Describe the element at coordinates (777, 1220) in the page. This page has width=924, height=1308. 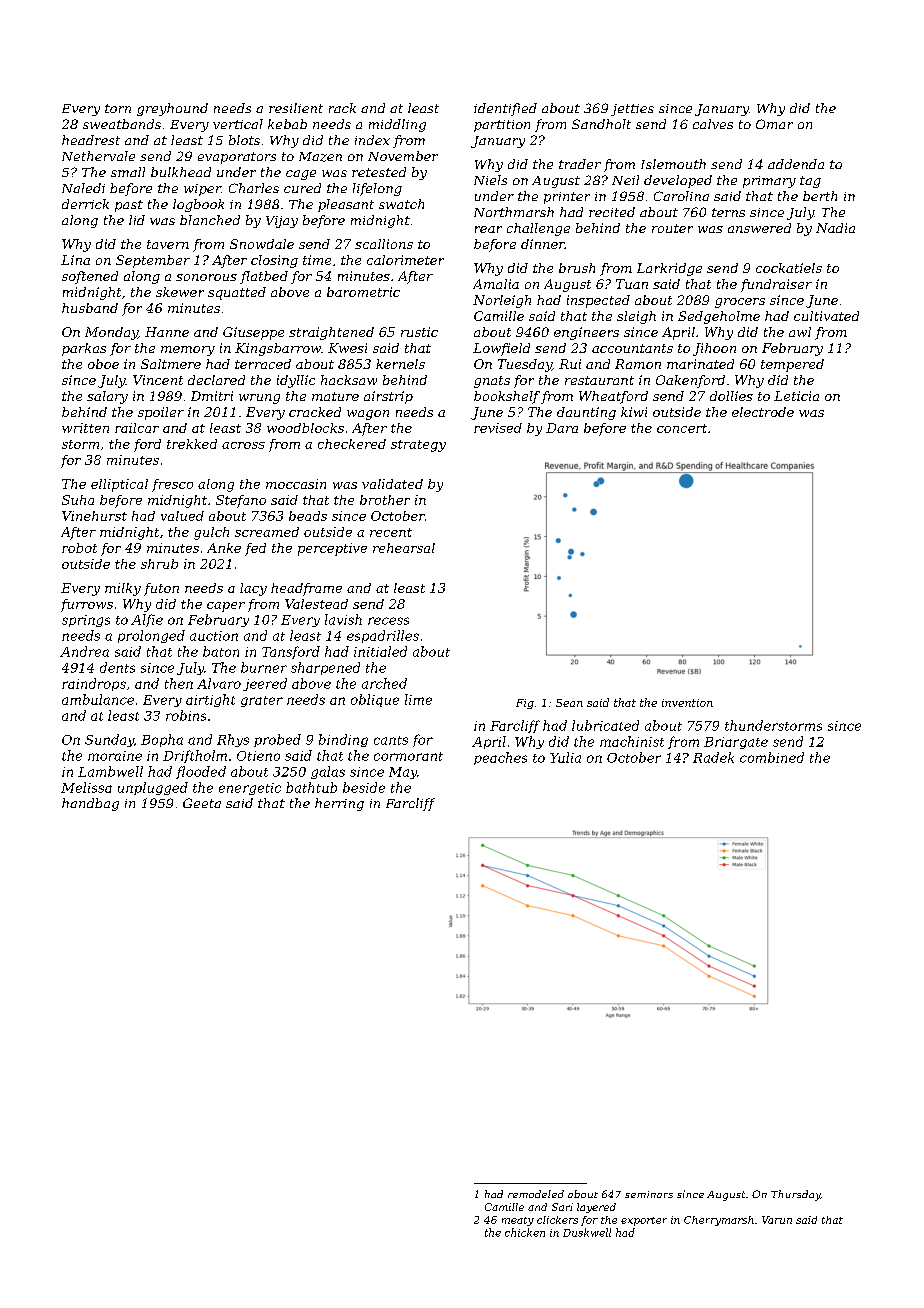
I see `Varun` at that location.
